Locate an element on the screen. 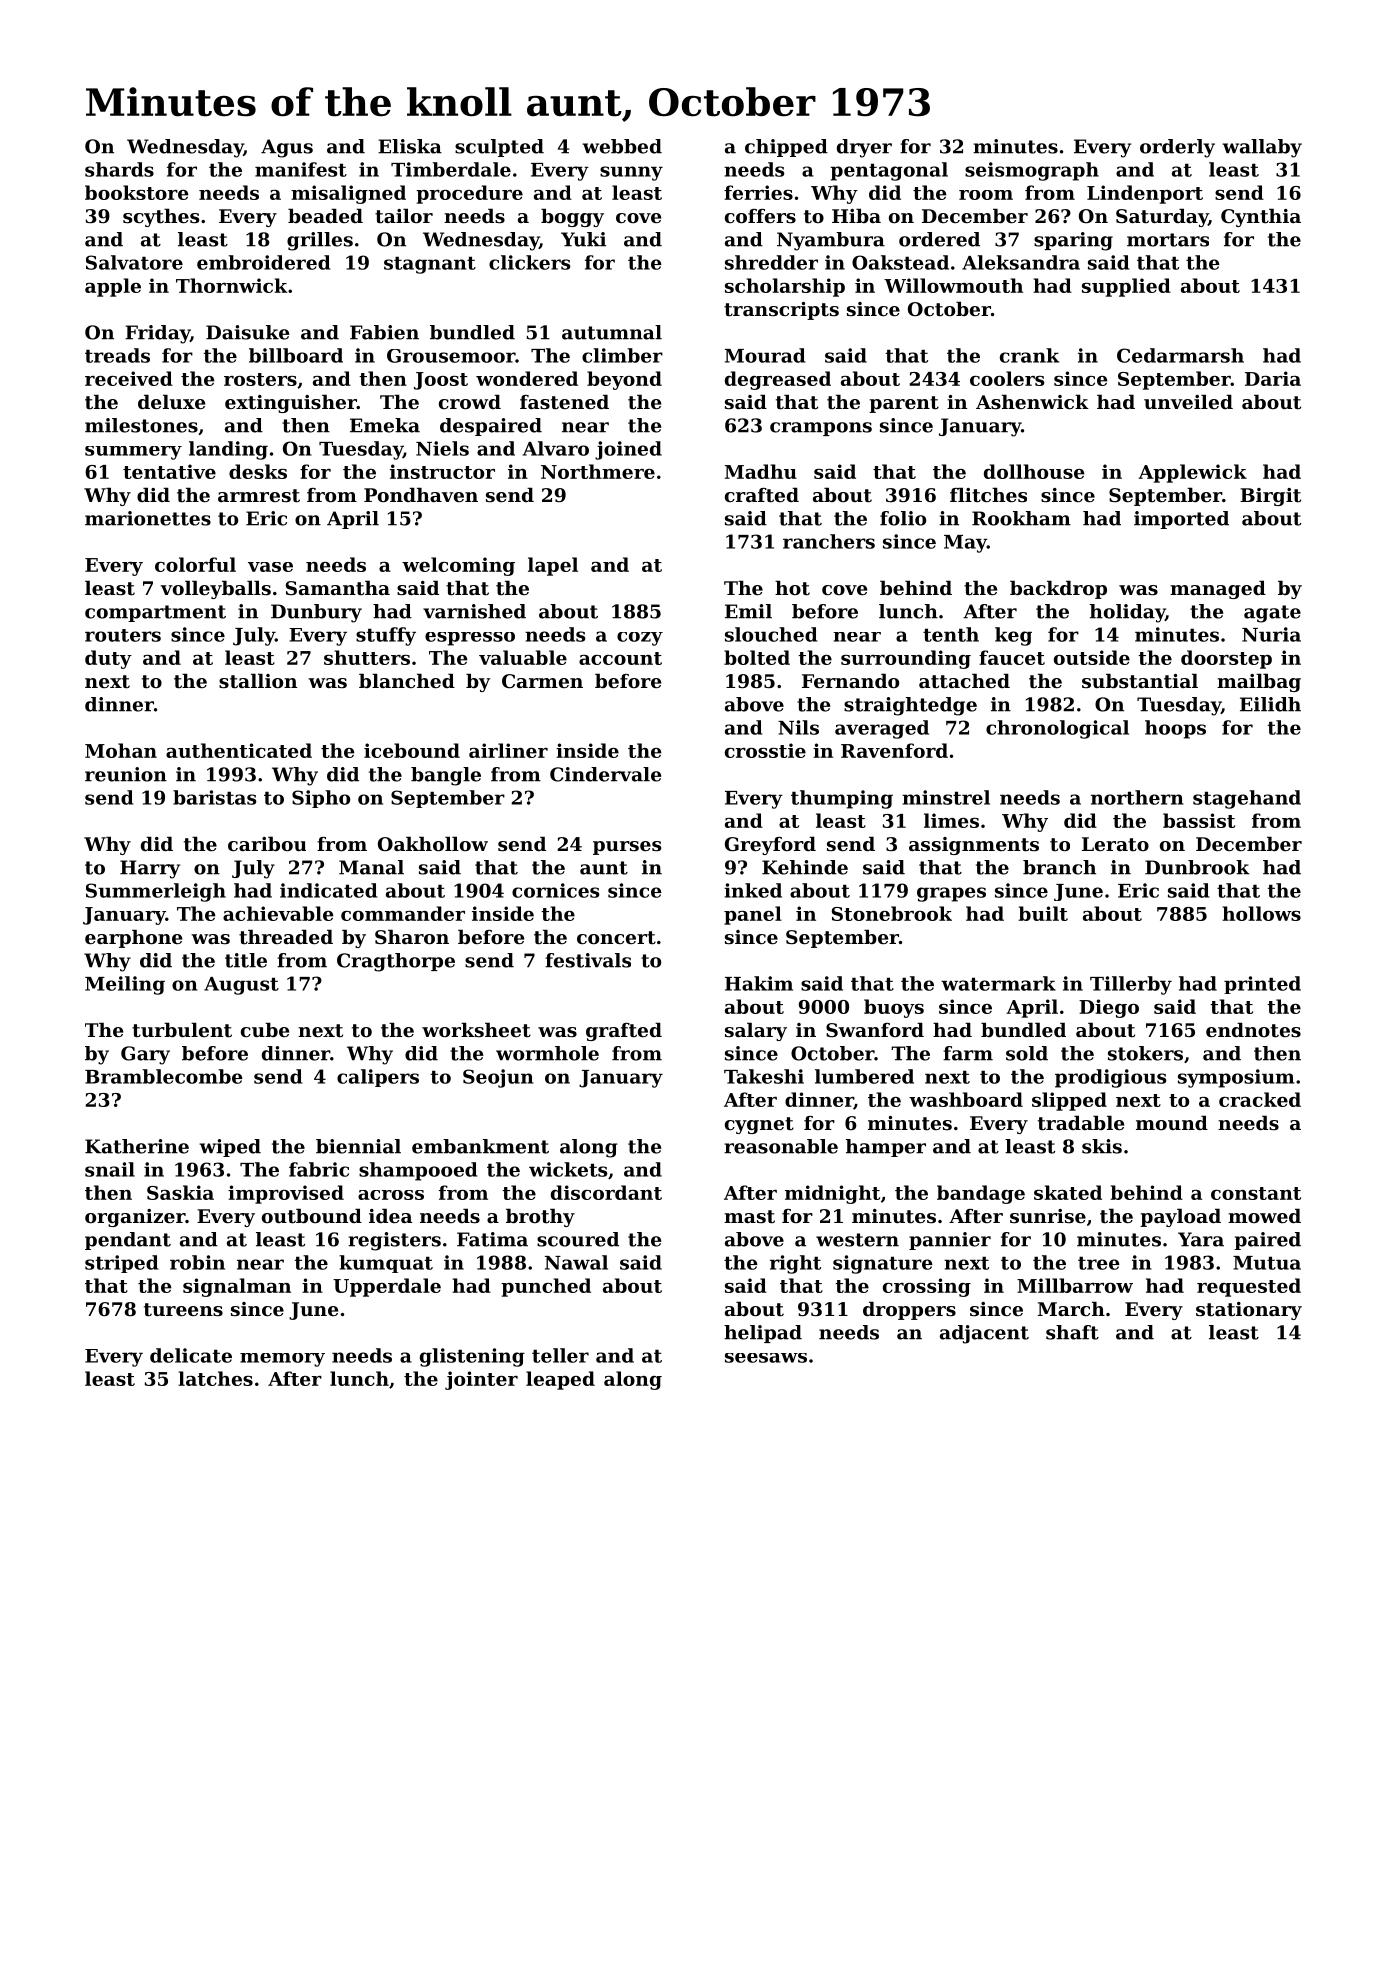 The height and width of the screenshot is (1969, 1386). Stonebrook is located at coordinates (892, 913).
